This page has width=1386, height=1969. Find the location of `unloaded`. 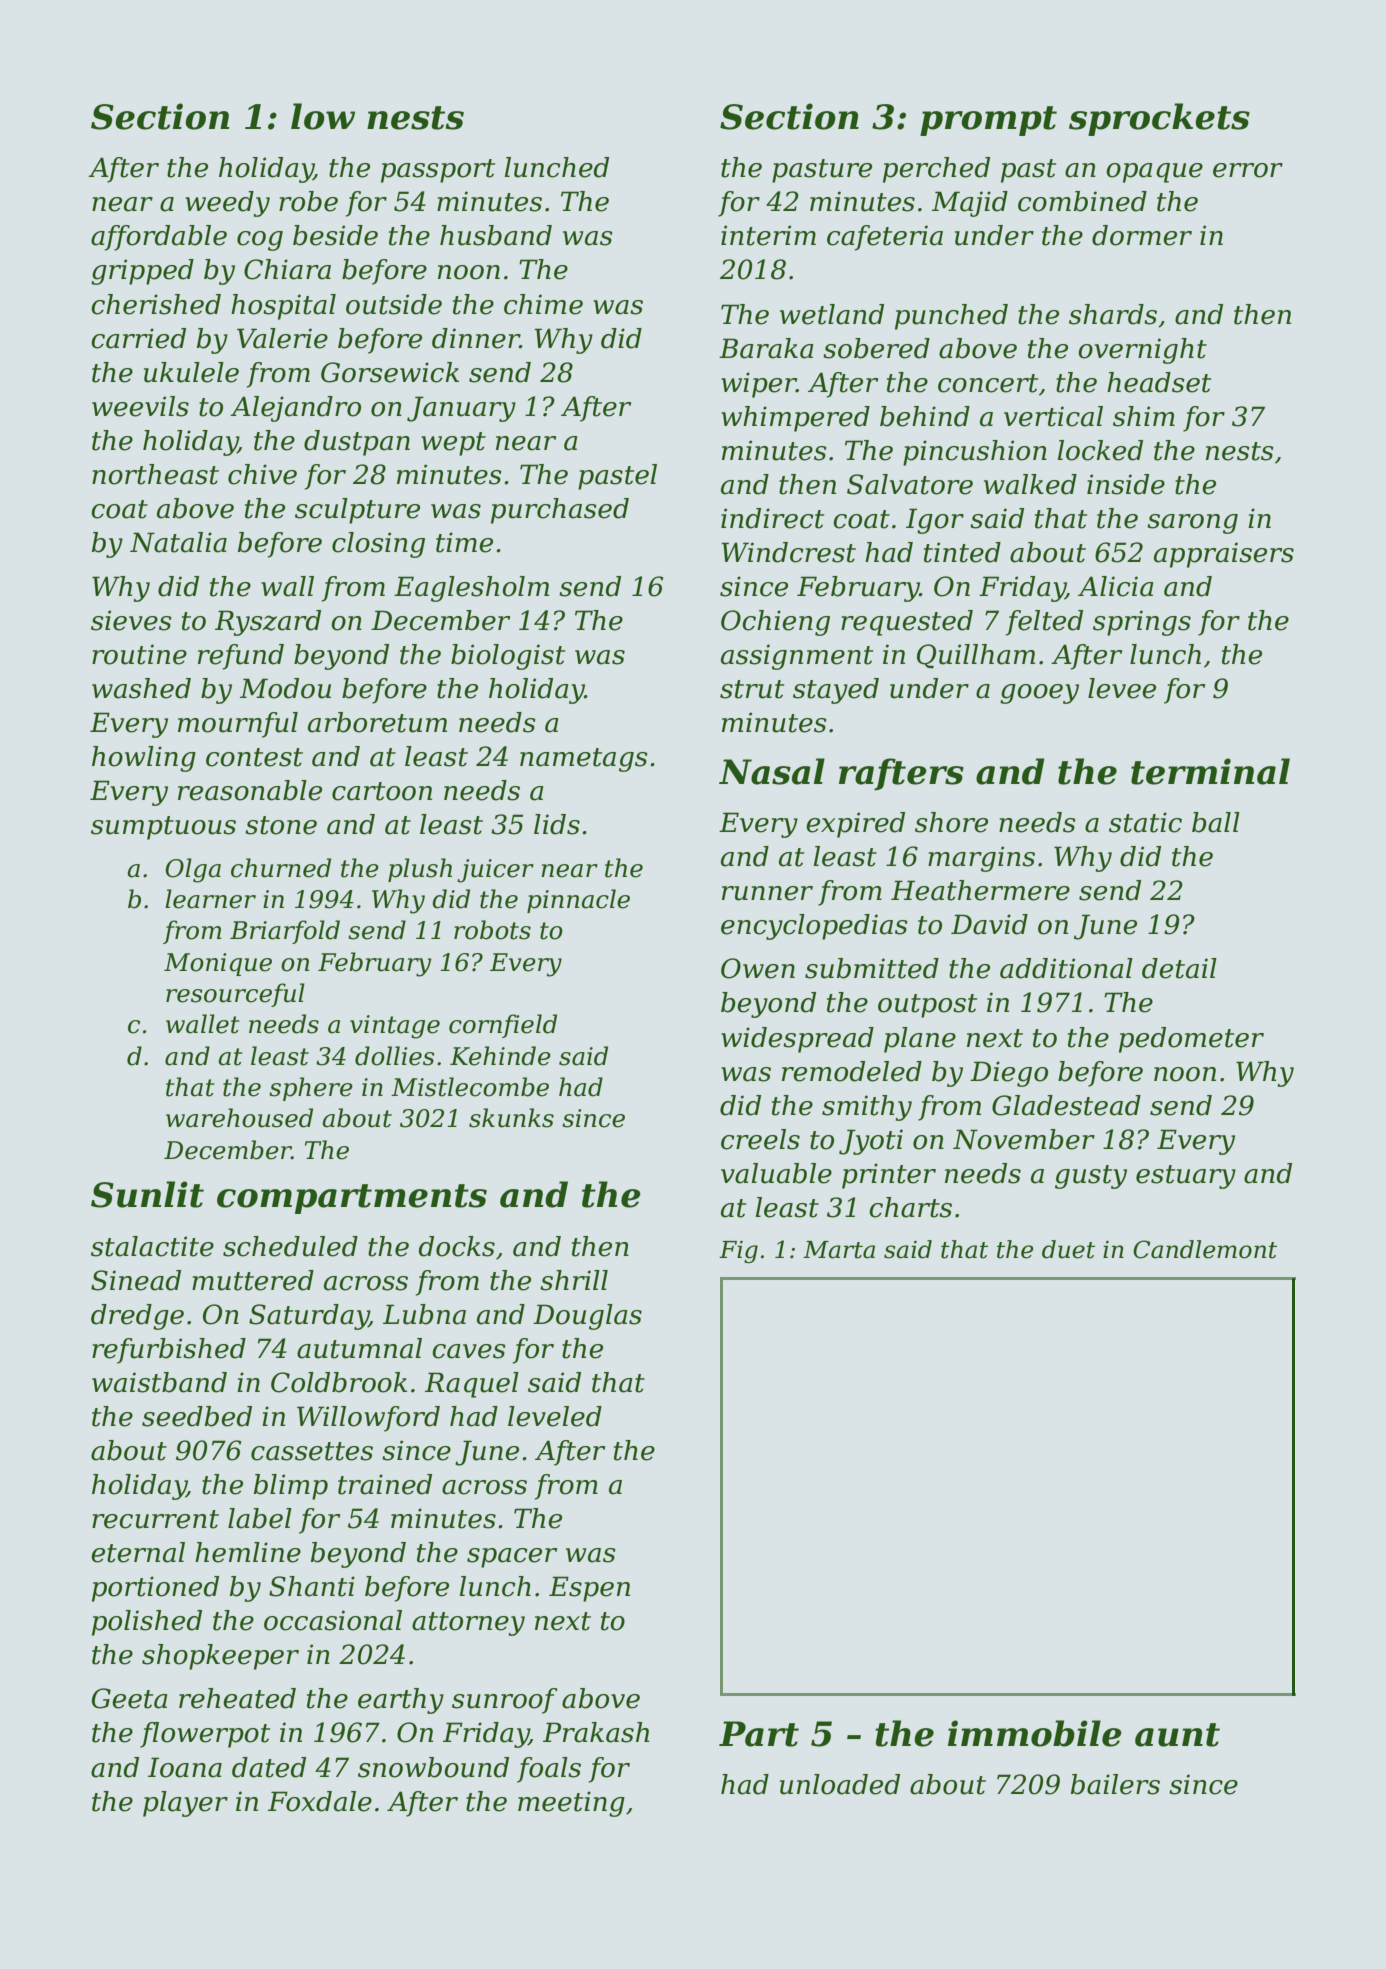

unloaded is located at coordinates (840, 1784).
